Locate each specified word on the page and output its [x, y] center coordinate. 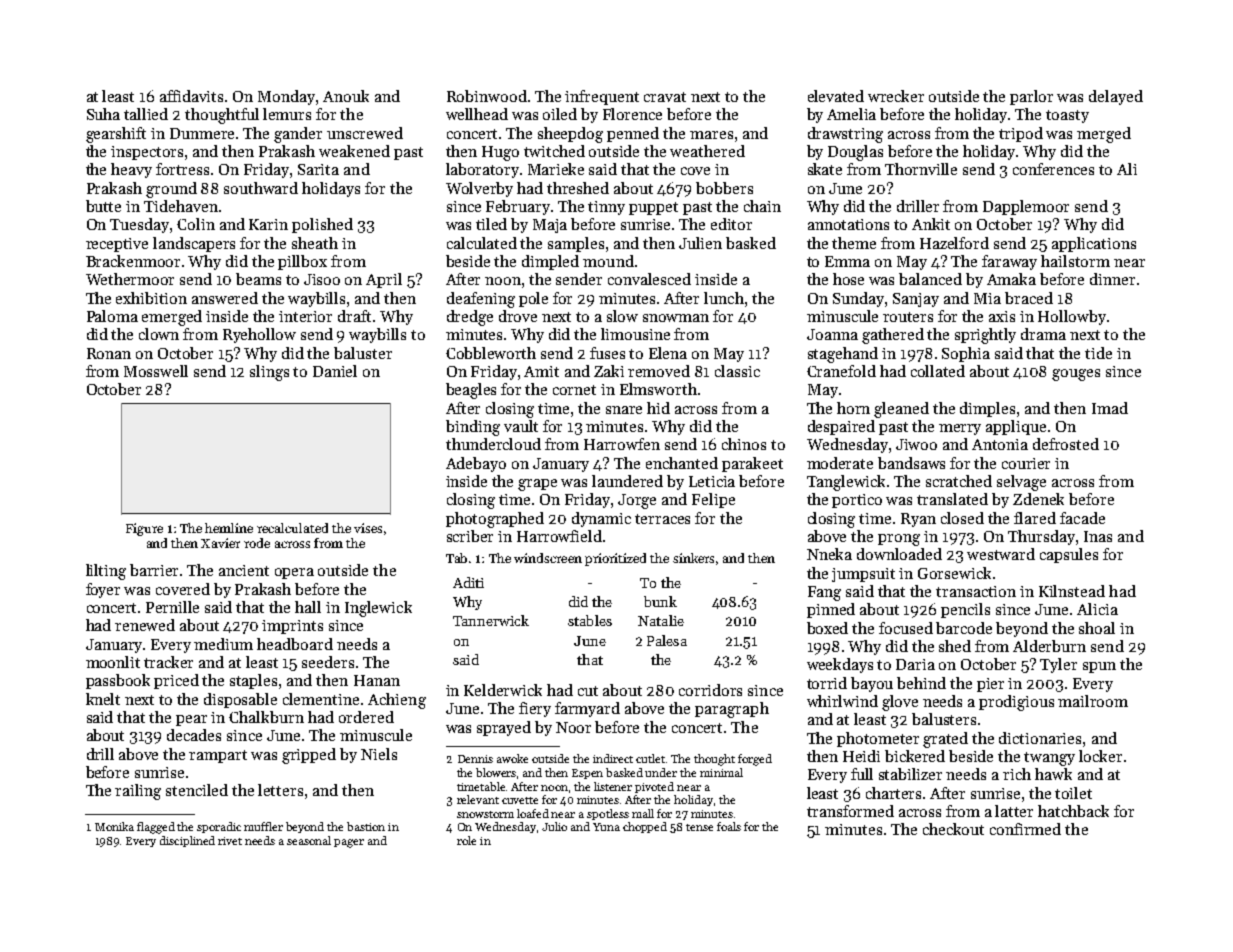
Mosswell [156, 371]
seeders [328, 662]
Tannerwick [491, 620]
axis [1002, 316]
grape [537, 485]
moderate [840, 463]
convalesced [649, 279]
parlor [1031, 97]
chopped [645, 827]
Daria [915, 664]
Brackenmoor [133, 261]
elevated [836, 96]
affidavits [191, 96]
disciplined [187, 841]
